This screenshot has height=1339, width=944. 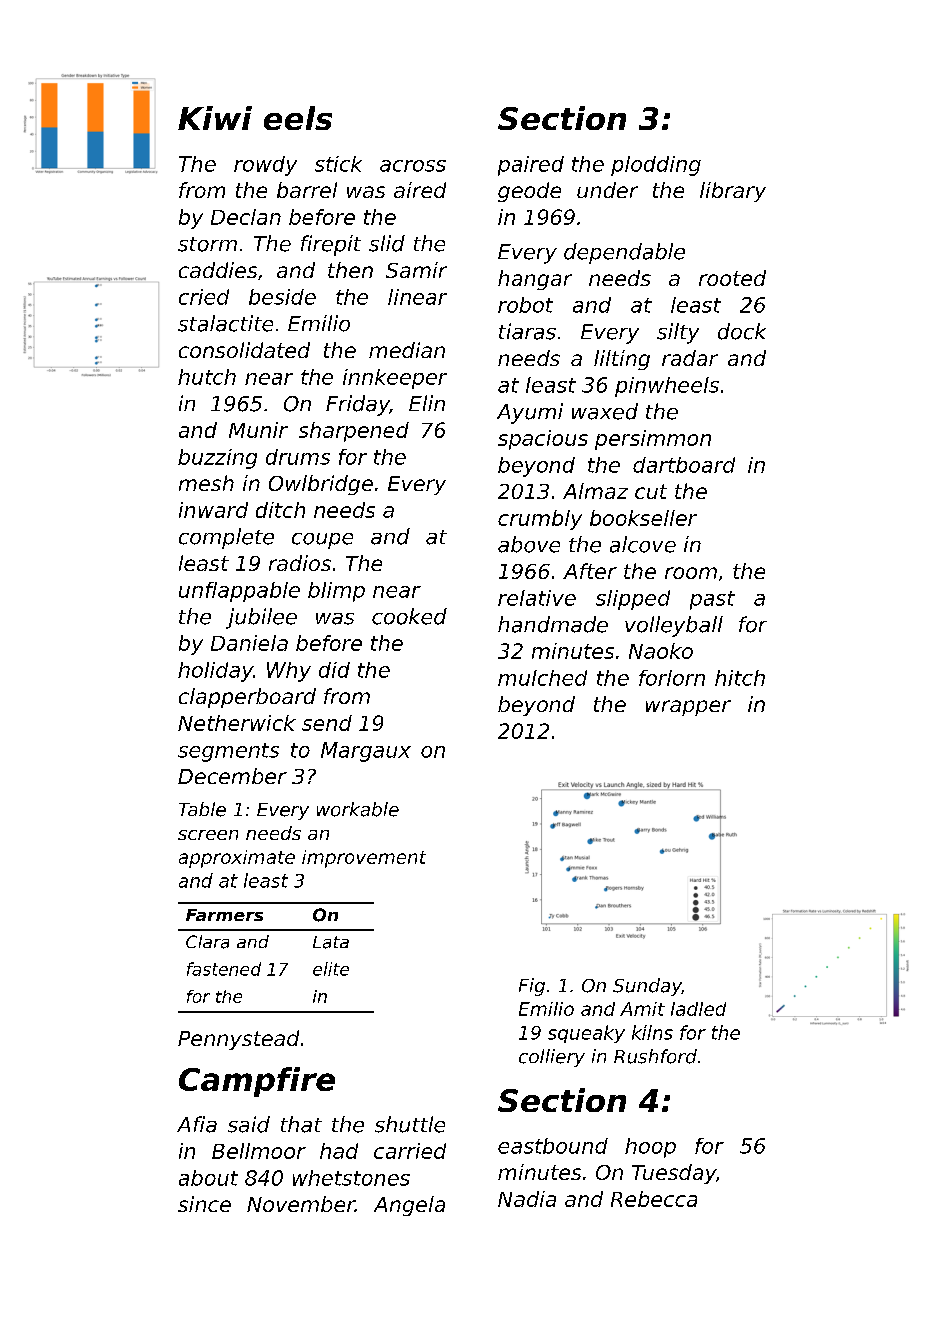 I want to click on plodding, so click(x=656, y=166).
